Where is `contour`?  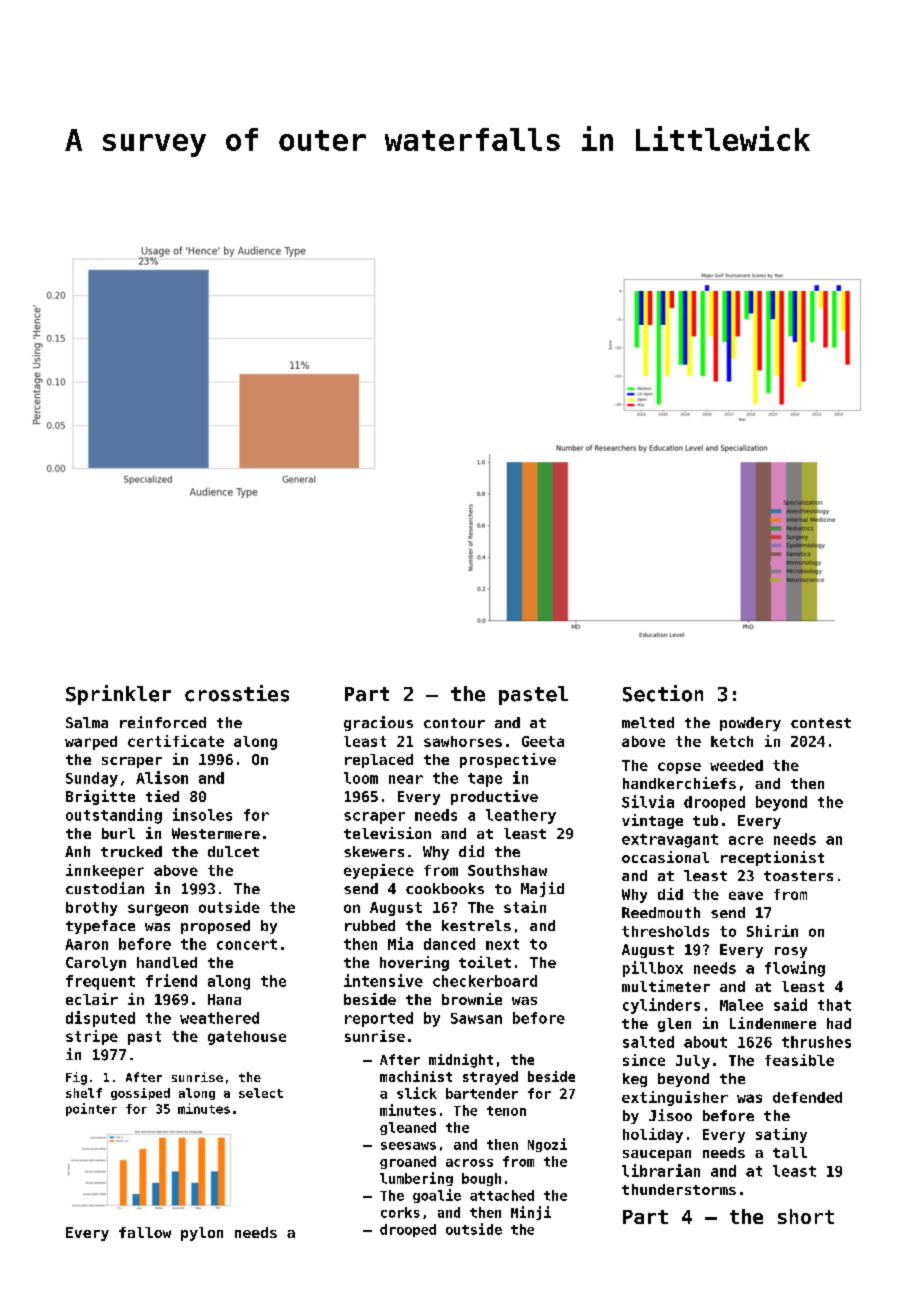
contour is located at coordinates (454, 723).
